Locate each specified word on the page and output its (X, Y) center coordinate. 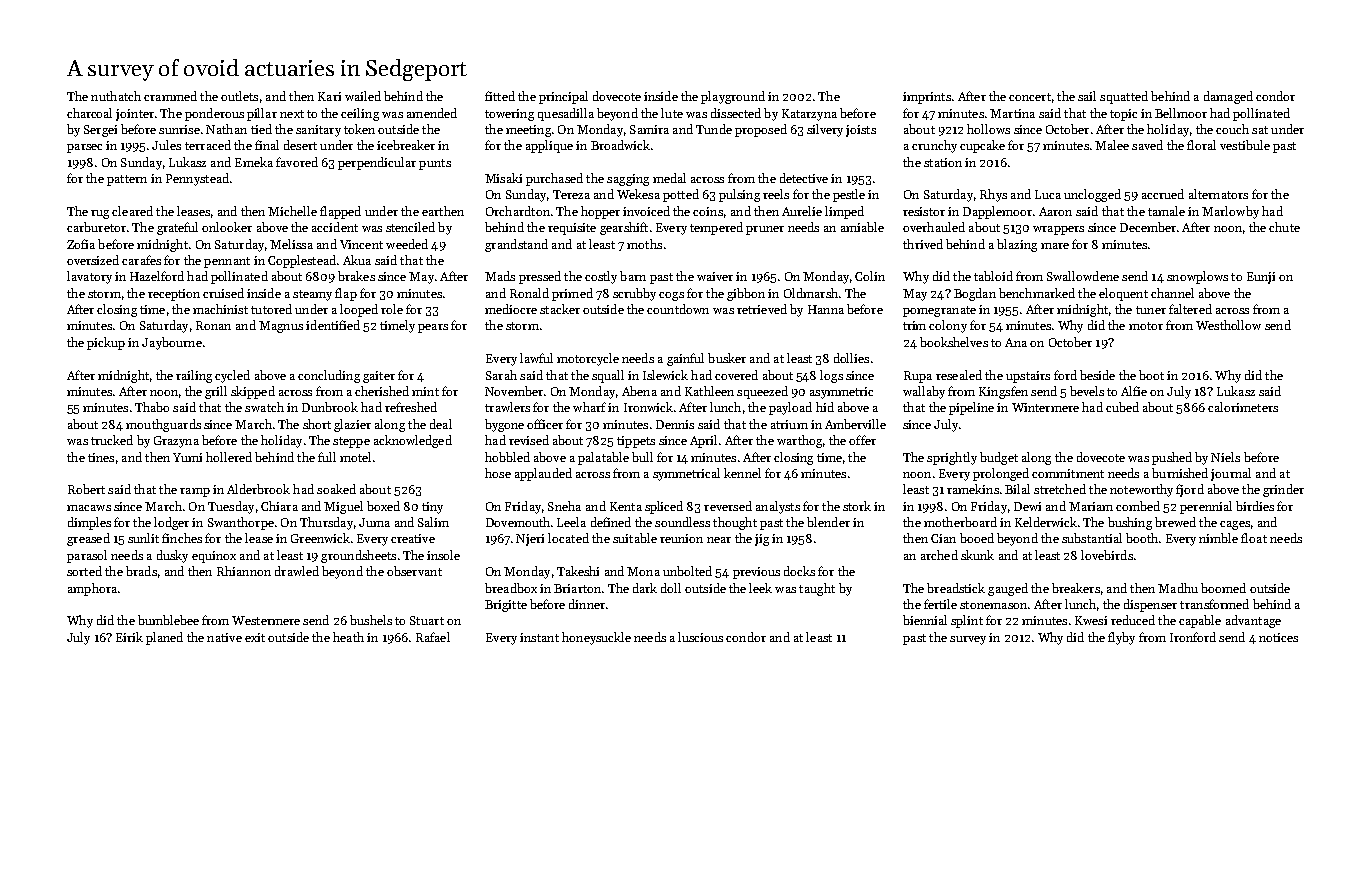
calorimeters (1243, 407)
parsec (84, 148)
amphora (92, 589)
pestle (849, 195)
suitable (635, 538)
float (1254, 538)
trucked (112, 440)
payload (790, 408)
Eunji (1261, 278)
